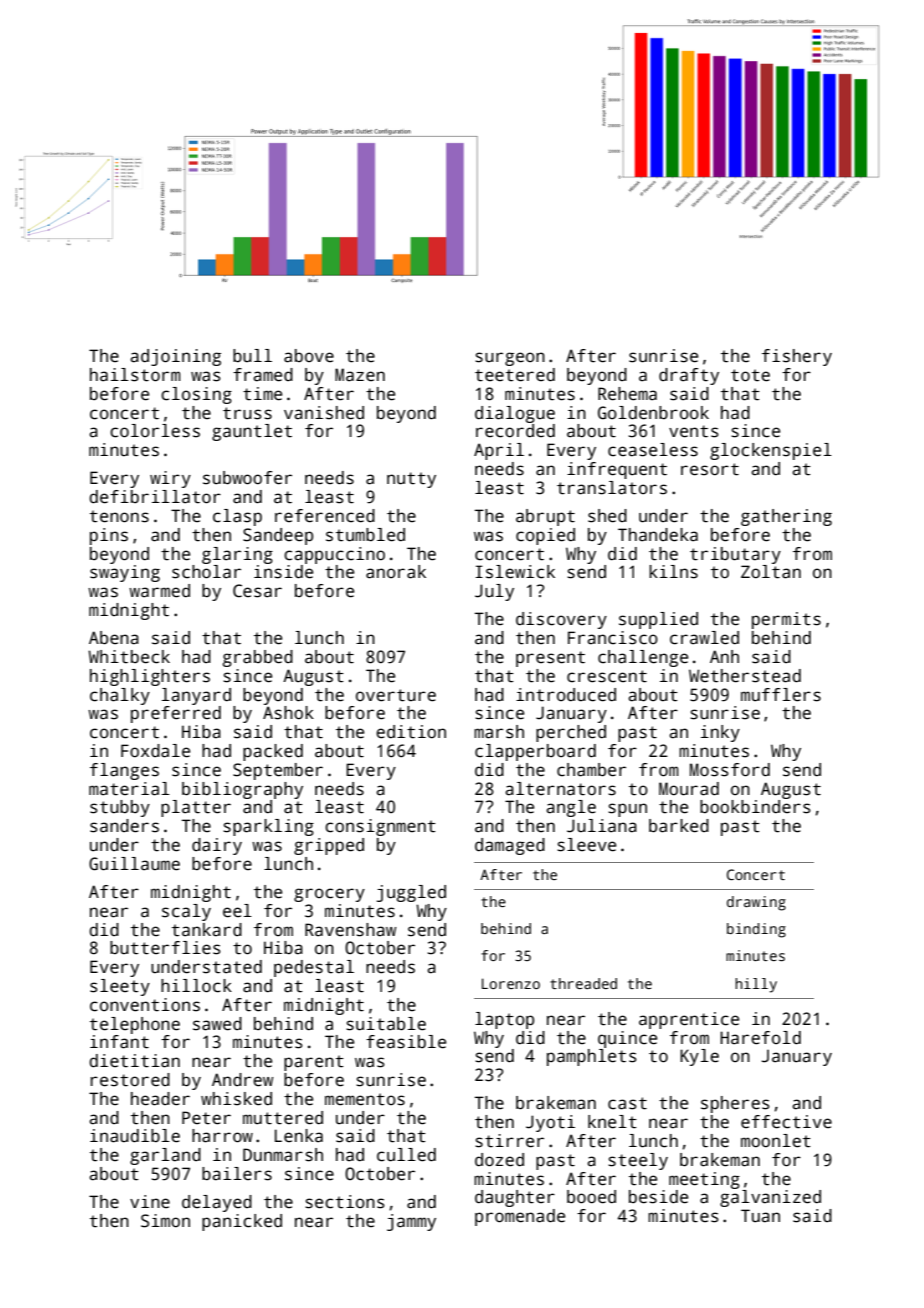 The width and height of the page is (924, 1308). What do you see at coordinates (786, 620) in the page?
I see `permits` at bounding box center [786, 620].
